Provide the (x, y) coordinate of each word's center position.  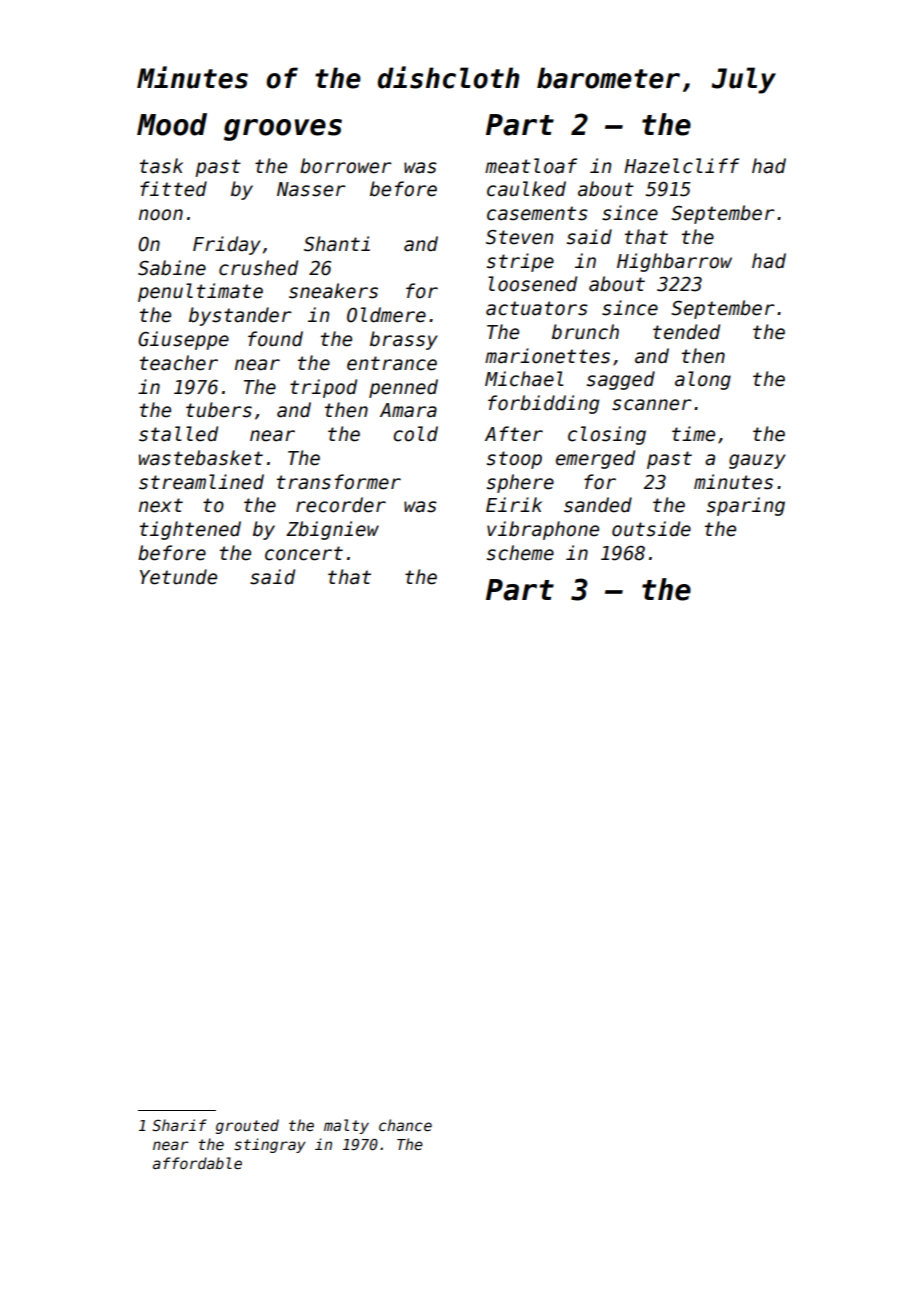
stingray (270, 1145)
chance (405, 1125)
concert (304, 553)
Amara (408, 410)
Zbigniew (332, 530)
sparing (746, 506)
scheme (520, 553)
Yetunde (178, 577)
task (161, 166)
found (275, 339)
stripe (520, 262)
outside (651, 529)
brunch (585, 332)
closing (607, 435)
